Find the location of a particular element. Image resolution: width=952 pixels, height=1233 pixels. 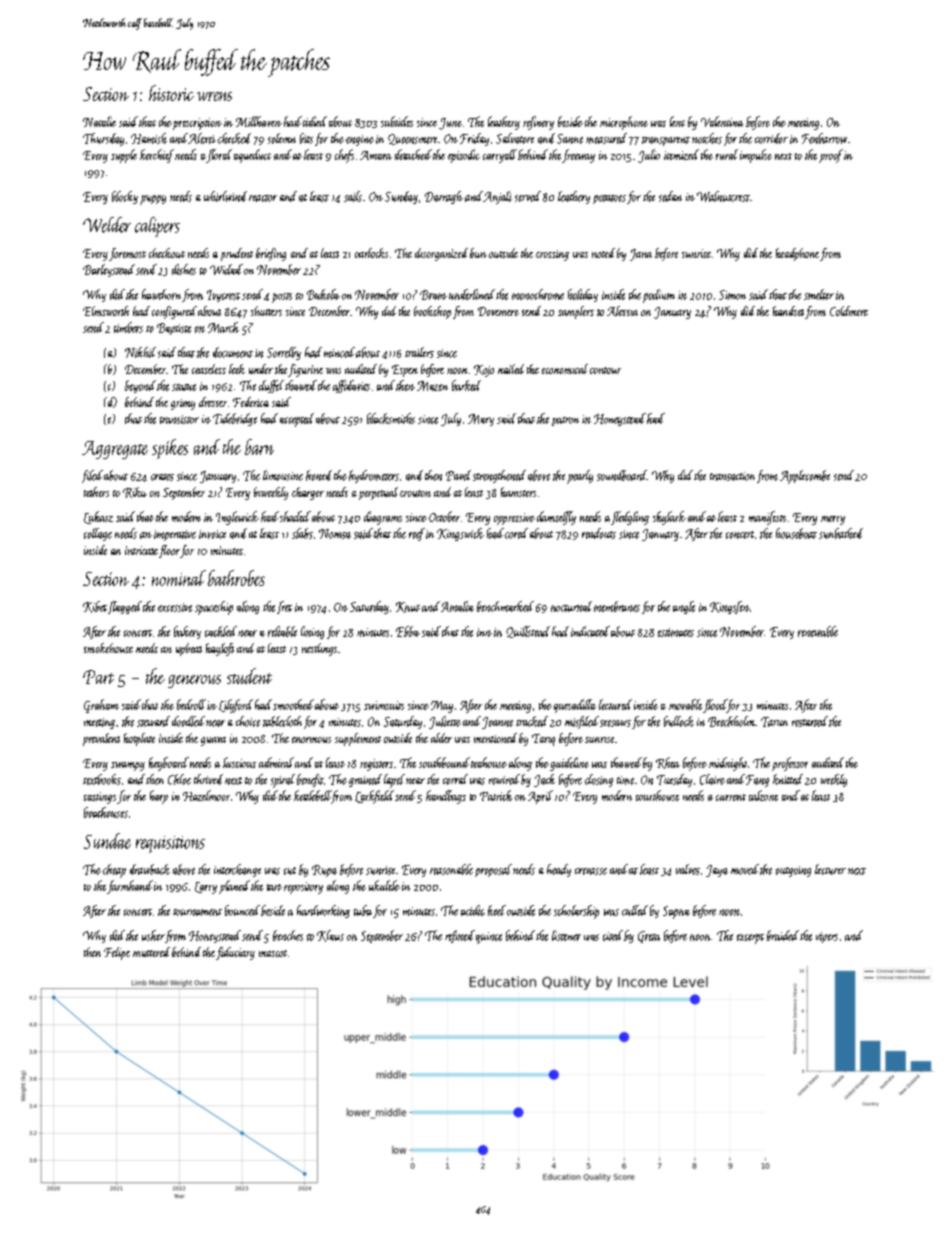

Fenbarrow is located at coordinates (824, 138).
